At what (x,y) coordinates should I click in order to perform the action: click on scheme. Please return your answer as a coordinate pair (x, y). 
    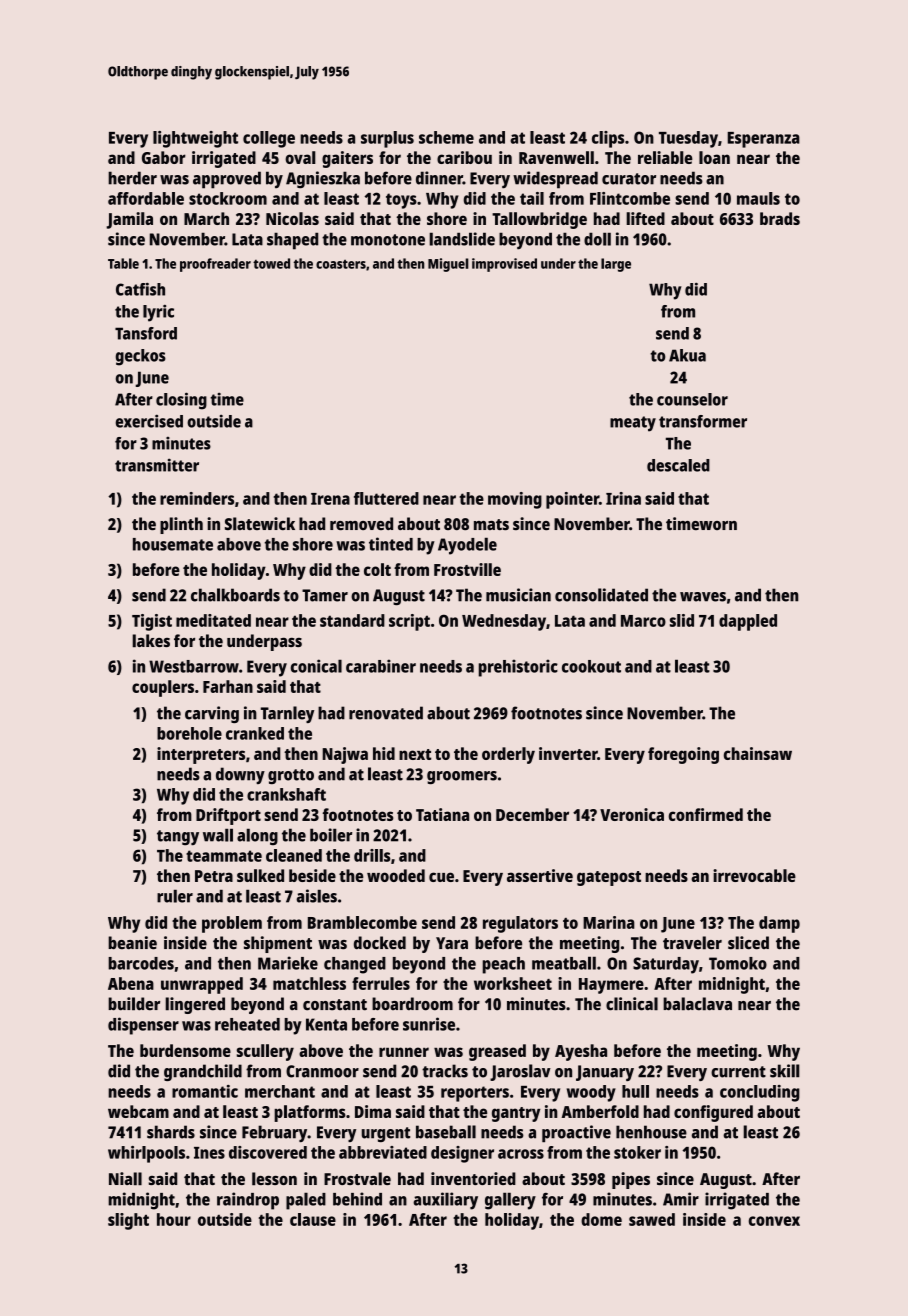
    Looking at the image, I should click on (446, 137).
